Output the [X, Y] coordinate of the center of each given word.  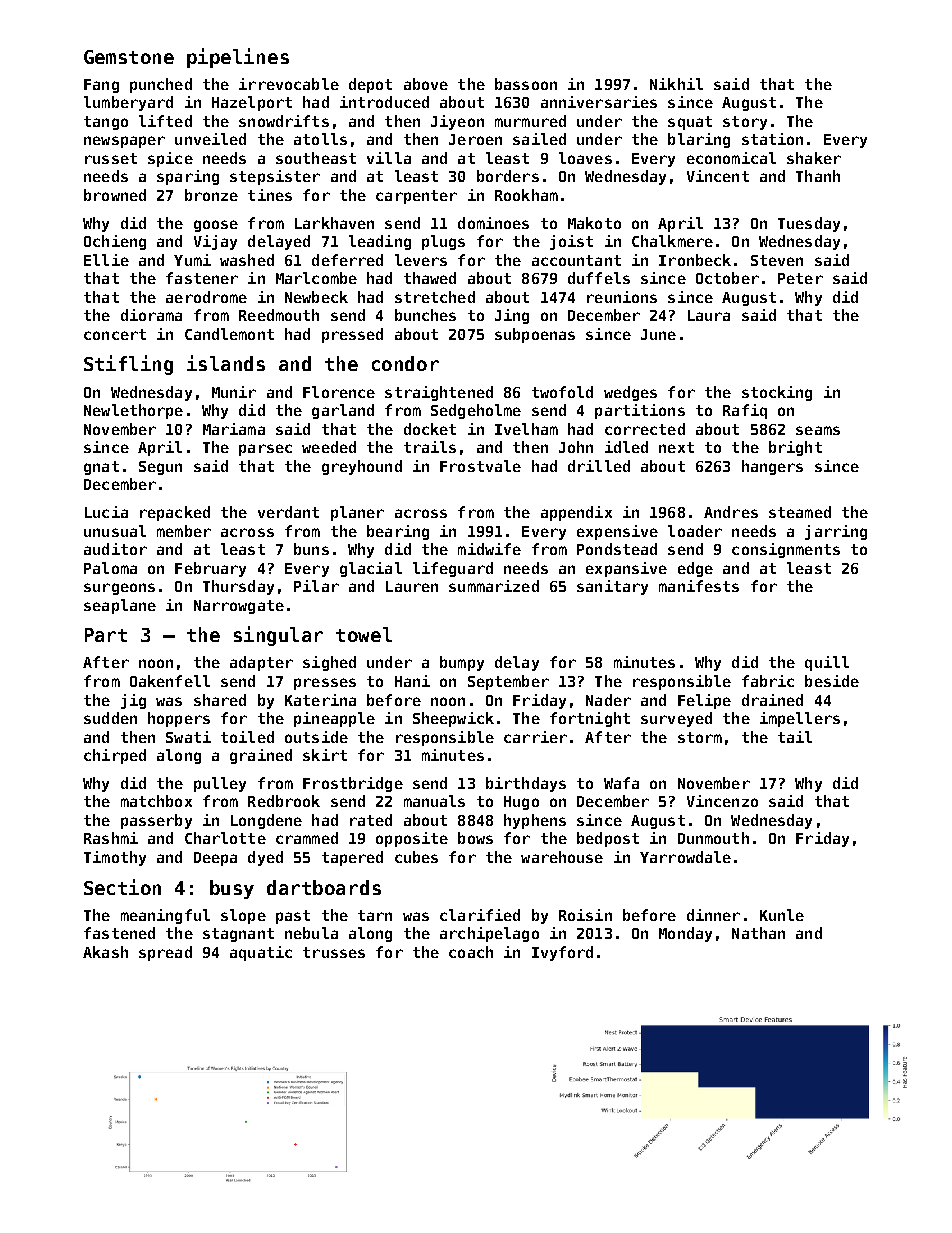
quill [827, 663]
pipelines [238, 58]
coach [471, 952]
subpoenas [535, 335]
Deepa [215, 859]
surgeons [119, 589]
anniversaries [599, 102]
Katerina [320, 700]
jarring [836, 532]
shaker [814, 158]
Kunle [782, 915]
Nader [608, 700]
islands [226, 363]
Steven [777, 260]
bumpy [462, 663]
